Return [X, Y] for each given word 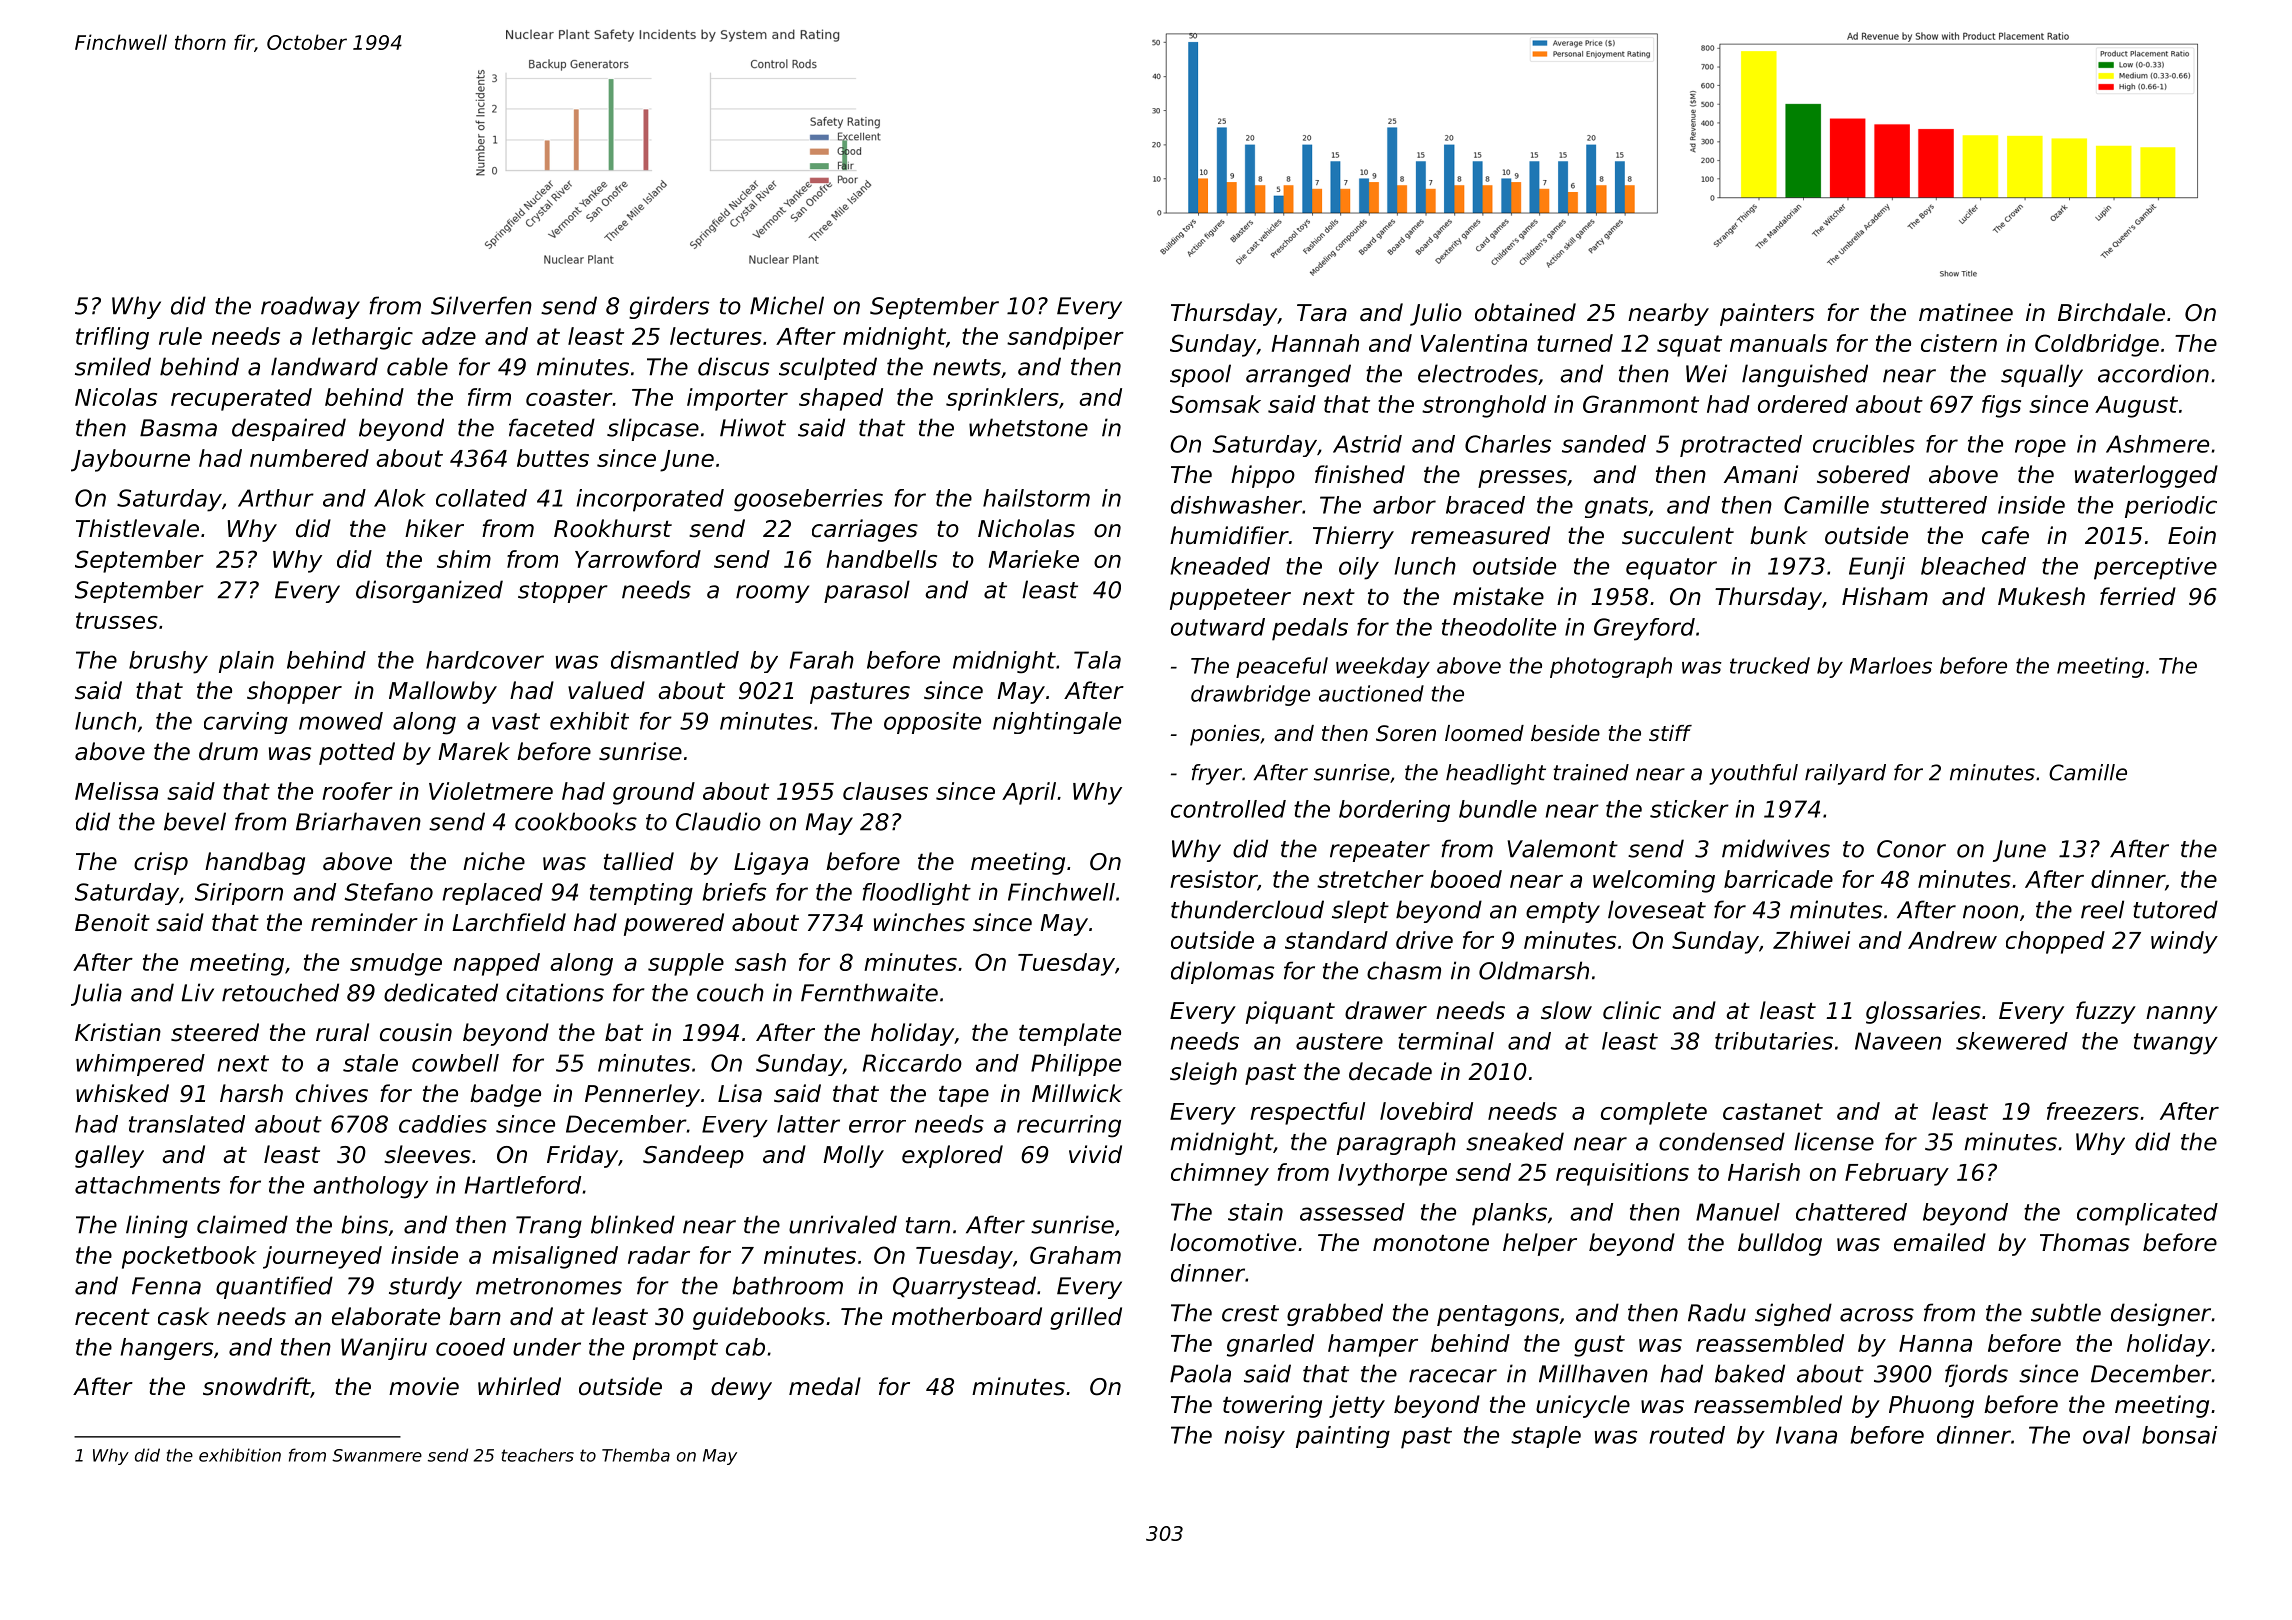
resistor [1213, 879]
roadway [310, 307]
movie [424, 1386]
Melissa [116, 791]
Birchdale [2111, 312]
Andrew [1952, 940]
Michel [787, 305]
